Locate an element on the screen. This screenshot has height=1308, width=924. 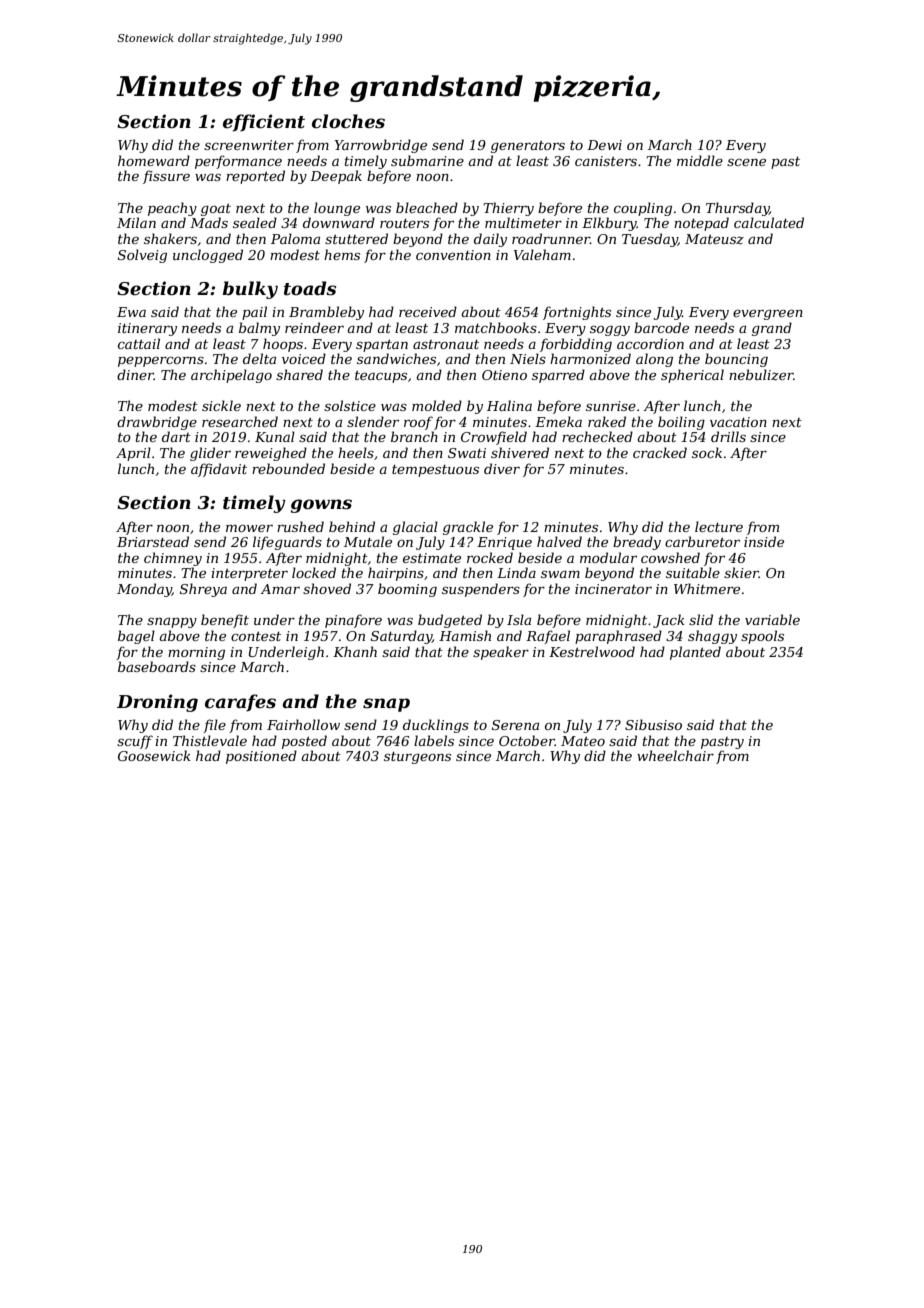
scene is located at coordinates (746, 162).
